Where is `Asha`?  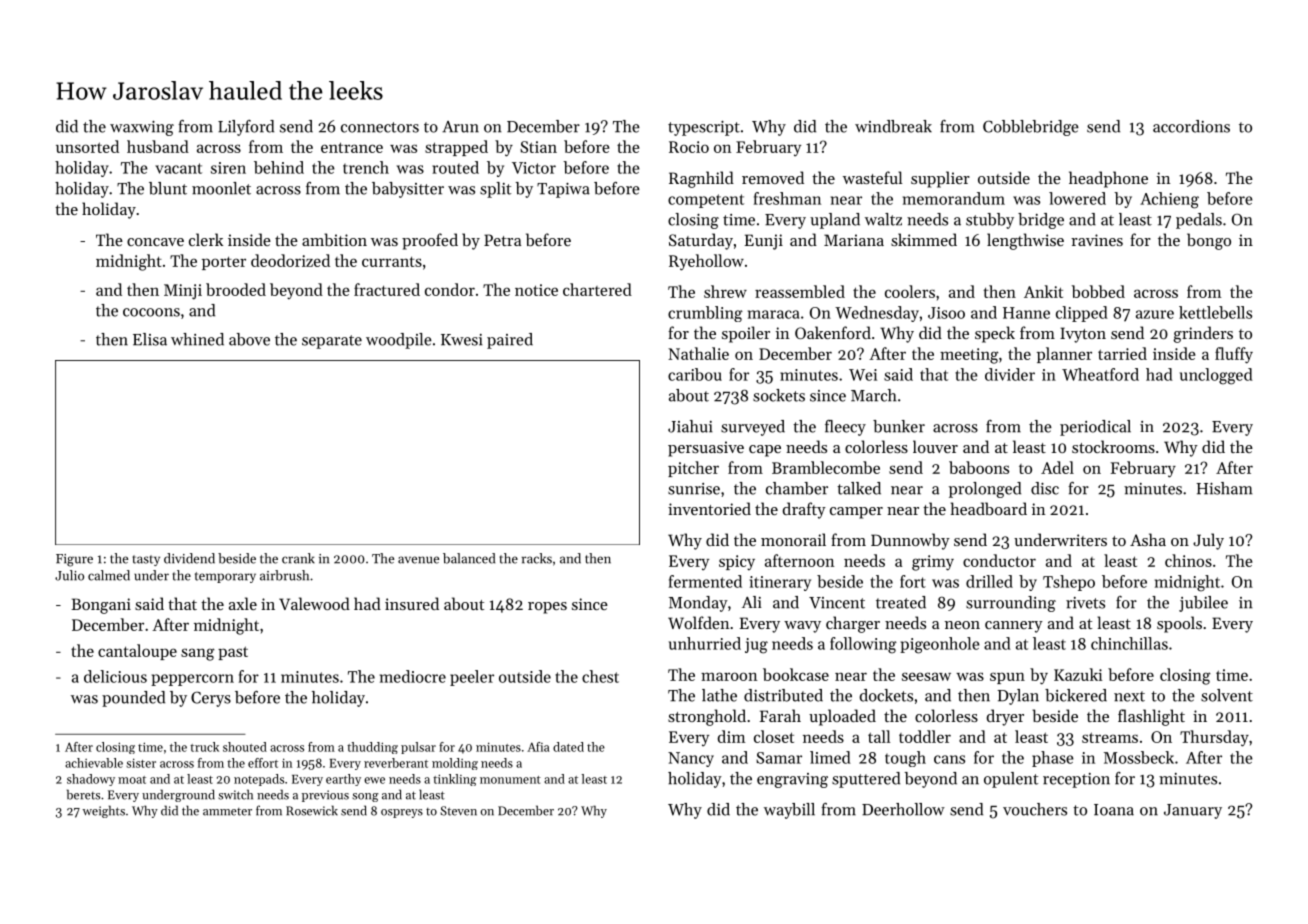
Asha is located at coordinates (1148, 539).
